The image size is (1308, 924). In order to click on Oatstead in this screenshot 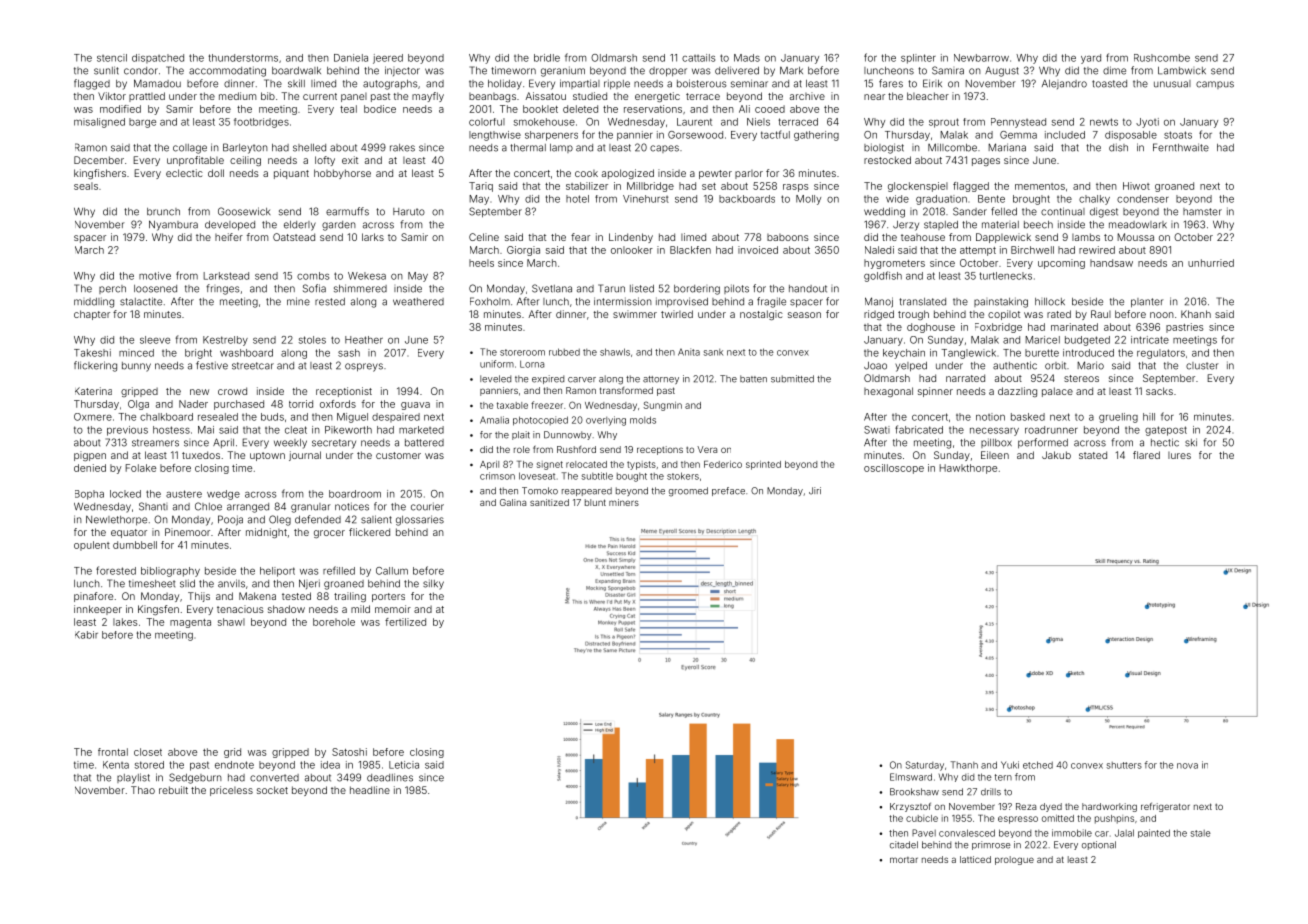, I will do `click(294, 237)`.
